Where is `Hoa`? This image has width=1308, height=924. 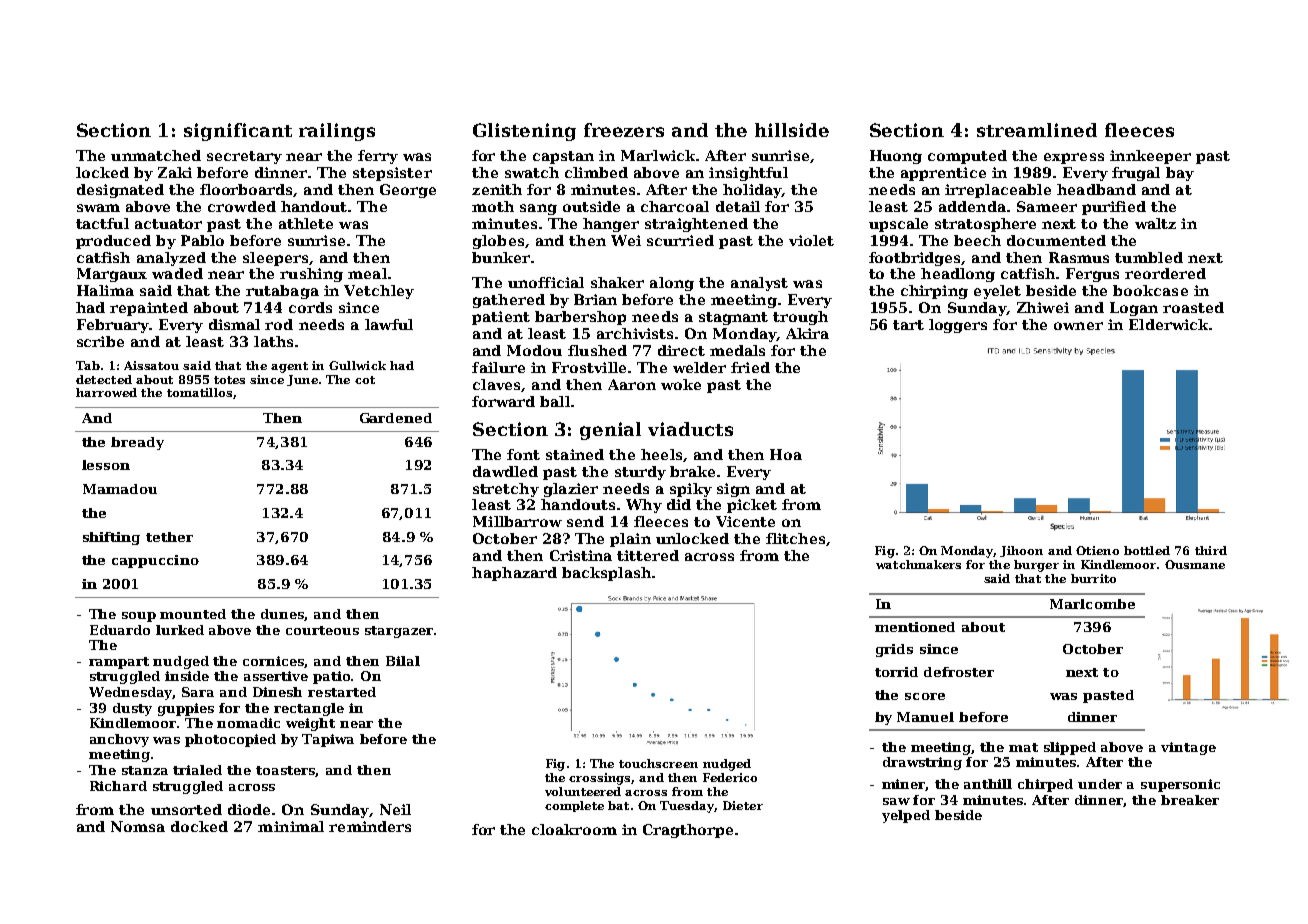 Hoa is located at coordinates (786, 454).
